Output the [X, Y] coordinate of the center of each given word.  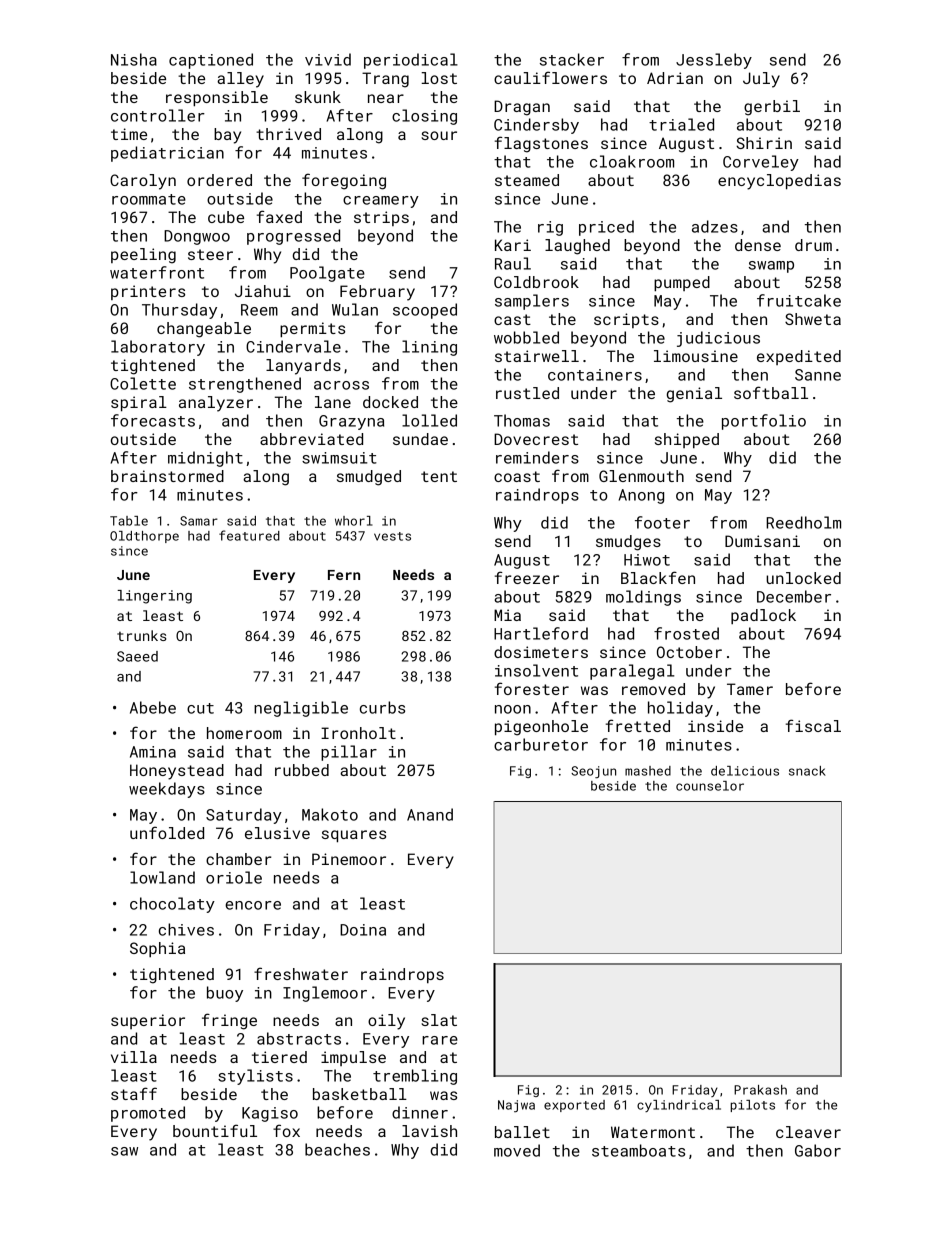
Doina [363, 930]
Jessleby [714, 61]
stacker [572, 59]
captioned [211, 61]
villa [134, 1057]
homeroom [244, 733]
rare [440, 1040]
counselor [710, 786]
